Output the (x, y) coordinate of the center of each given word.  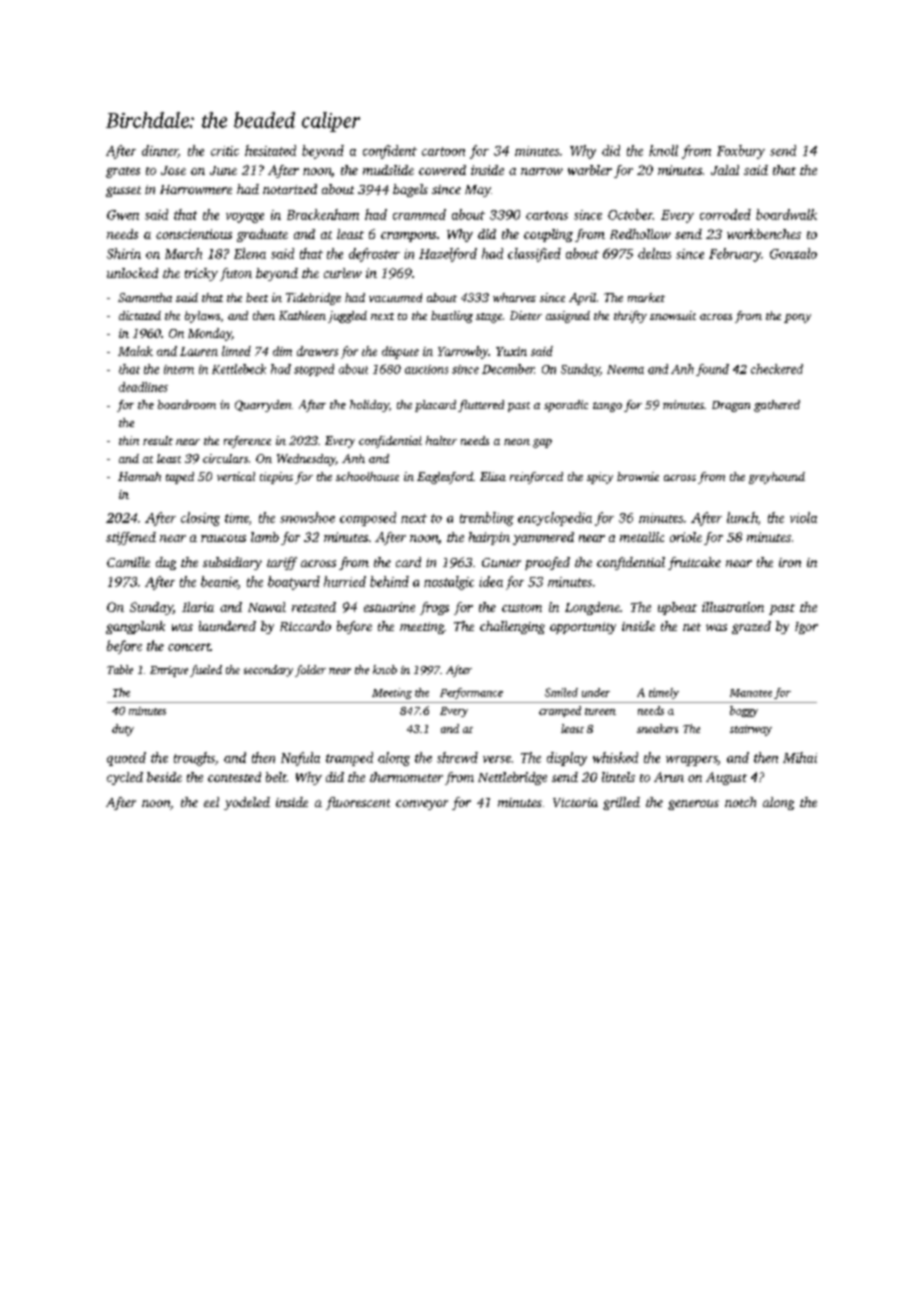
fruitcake (694, 563)
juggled (347, 317)
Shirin (124, 253)
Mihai (800, 757)
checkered (777, 369)
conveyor (422, 805)
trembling (487, 519)
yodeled (247, 803)
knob (385, 669)
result (158, 440)
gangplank (135, 627)
